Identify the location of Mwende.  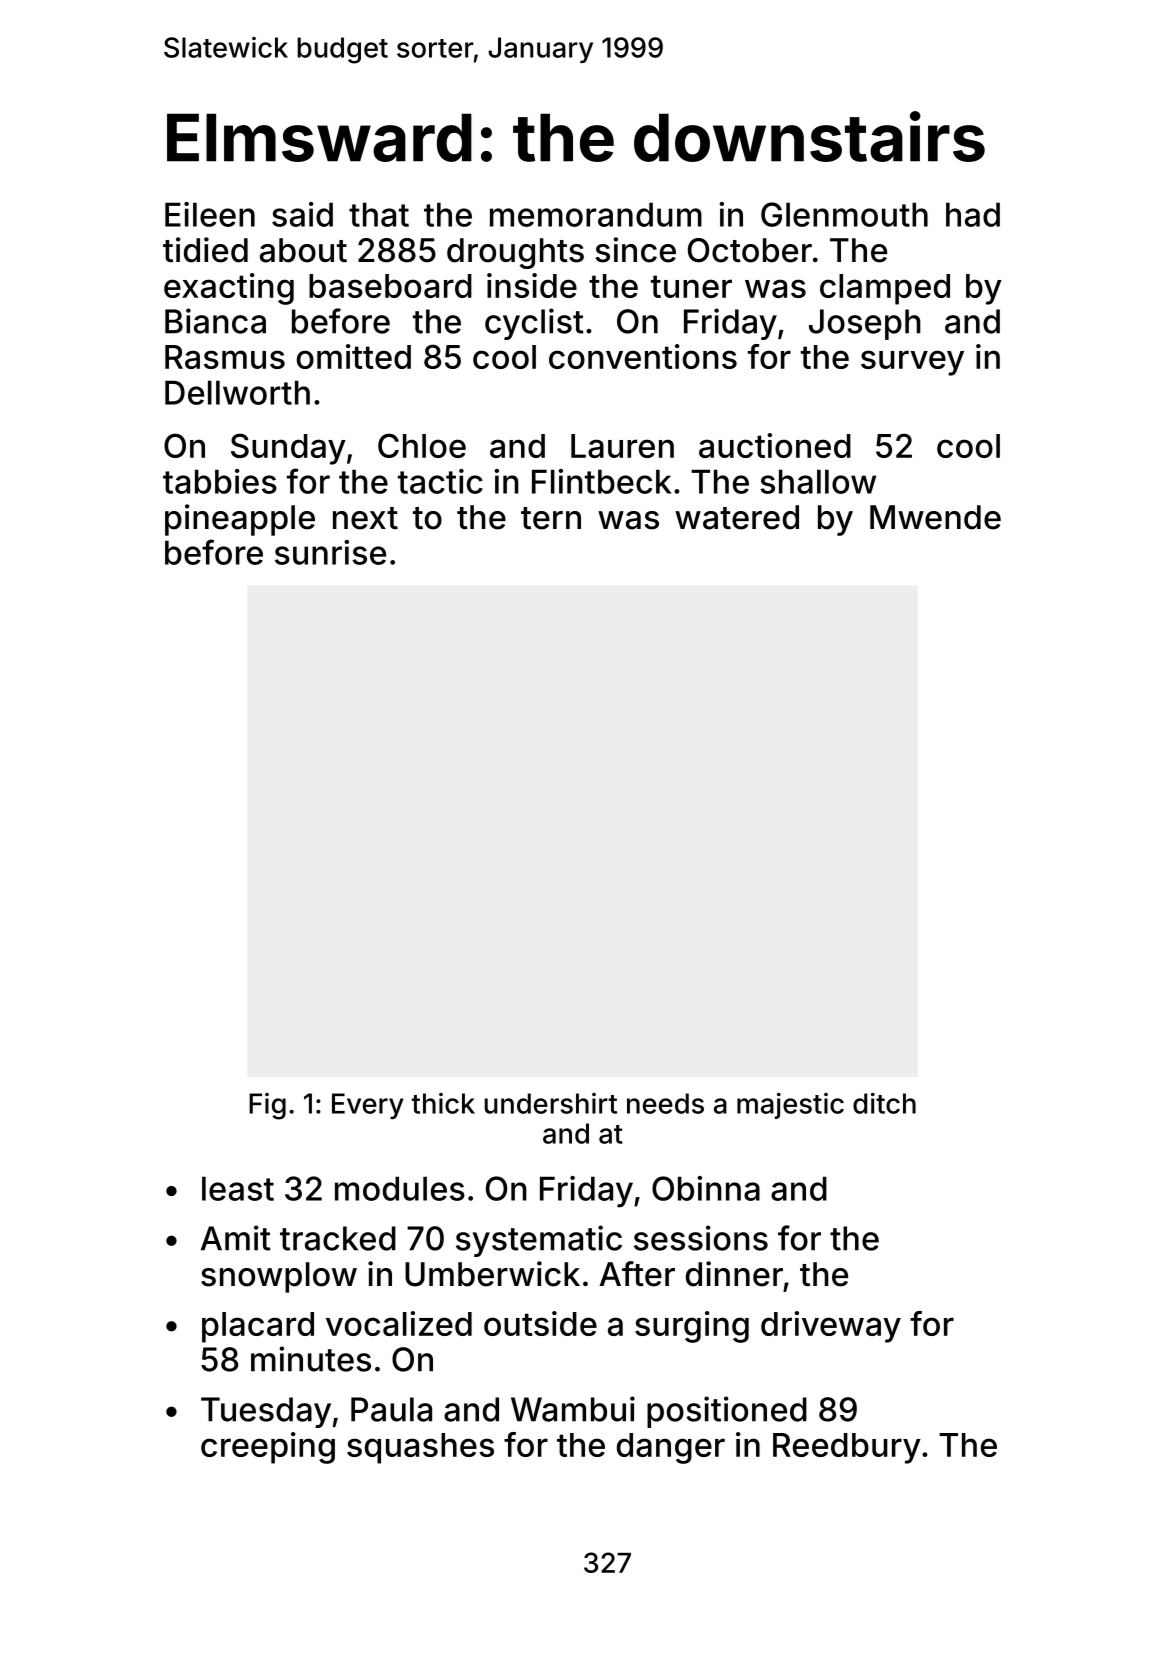
(935, 517).
